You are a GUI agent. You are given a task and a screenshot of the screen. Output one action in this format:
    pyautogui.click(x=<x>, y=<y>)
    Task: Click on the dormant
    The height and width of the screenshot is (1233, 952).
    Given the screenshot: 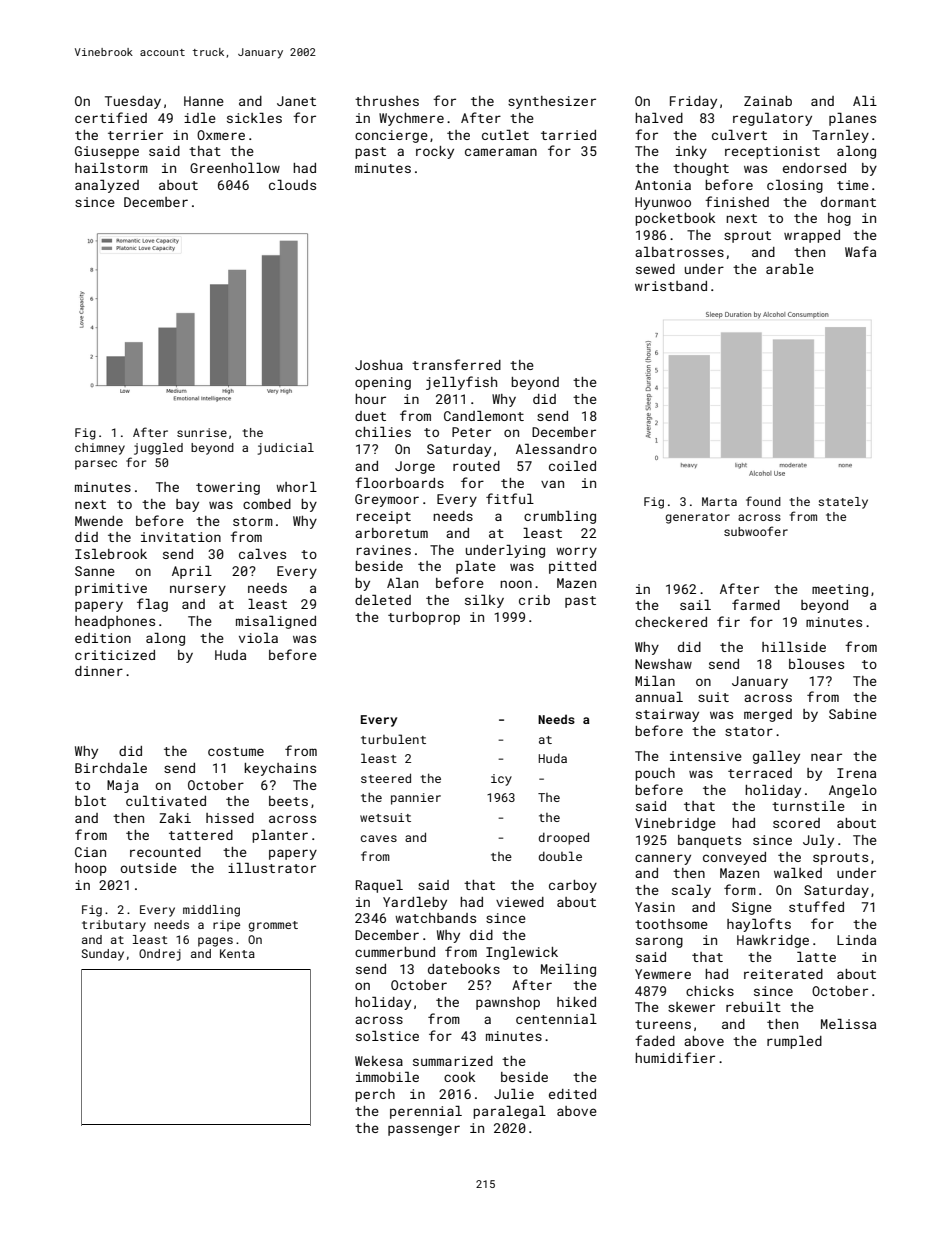 What is the action you would take?
    pyautogui.click(x=848, y=202)
